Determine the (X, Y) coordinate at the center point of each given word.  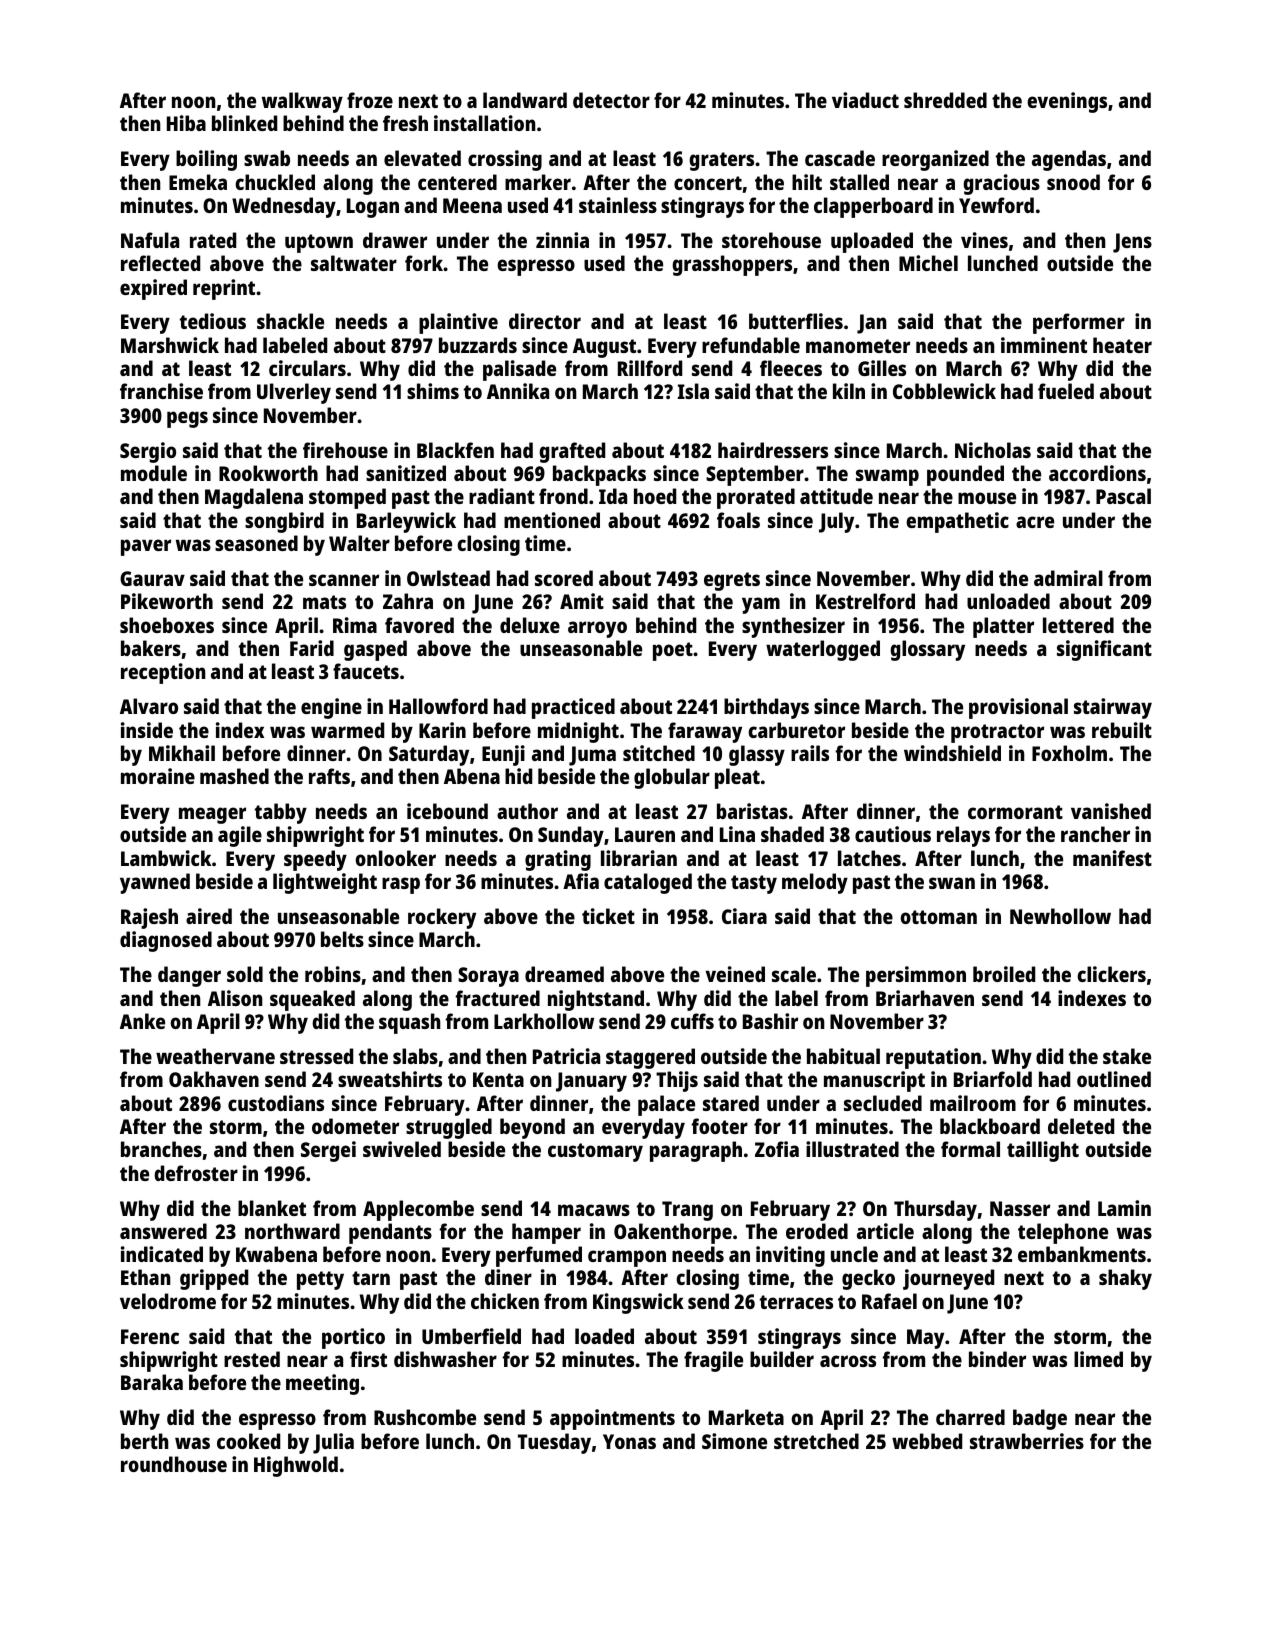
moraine (158, 776)
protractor (997, 733)
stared (731, 1103)
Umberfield (471, 1336)
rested (252, 1359)
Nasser (1020, 1208)
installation (485, 123)
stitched (659, 753)
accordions (1097, 473)
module (154, 473)
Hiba (186, 123)
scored (564, 578)
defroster (196, 1173)
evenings (1067, 102)
